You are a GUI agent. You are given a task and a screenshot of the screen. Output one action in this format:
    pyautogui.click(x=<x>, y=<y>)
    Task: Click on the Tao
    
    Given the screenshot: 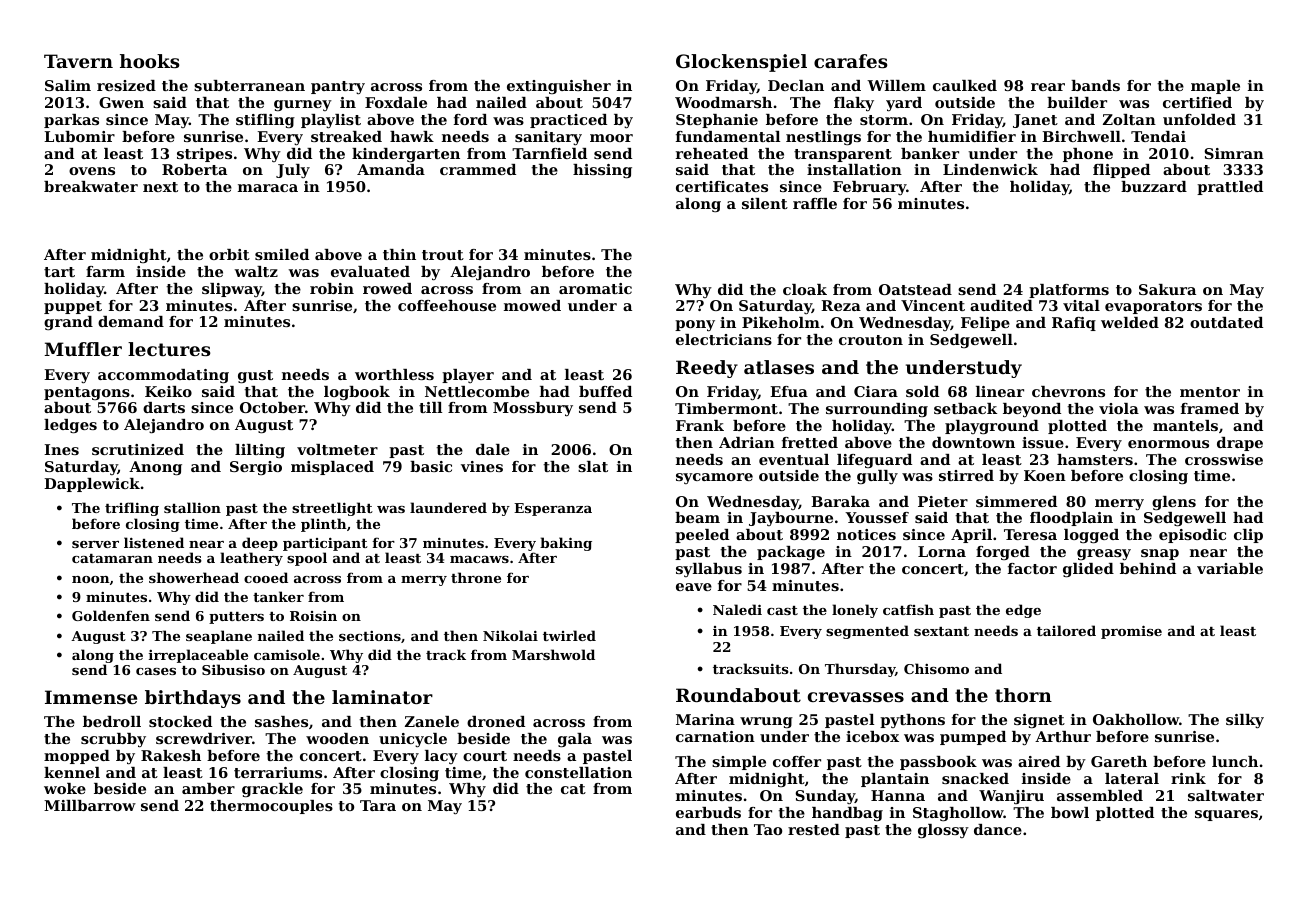 What is the action you would take?
    pyautogui.click(x=768, y=829)
